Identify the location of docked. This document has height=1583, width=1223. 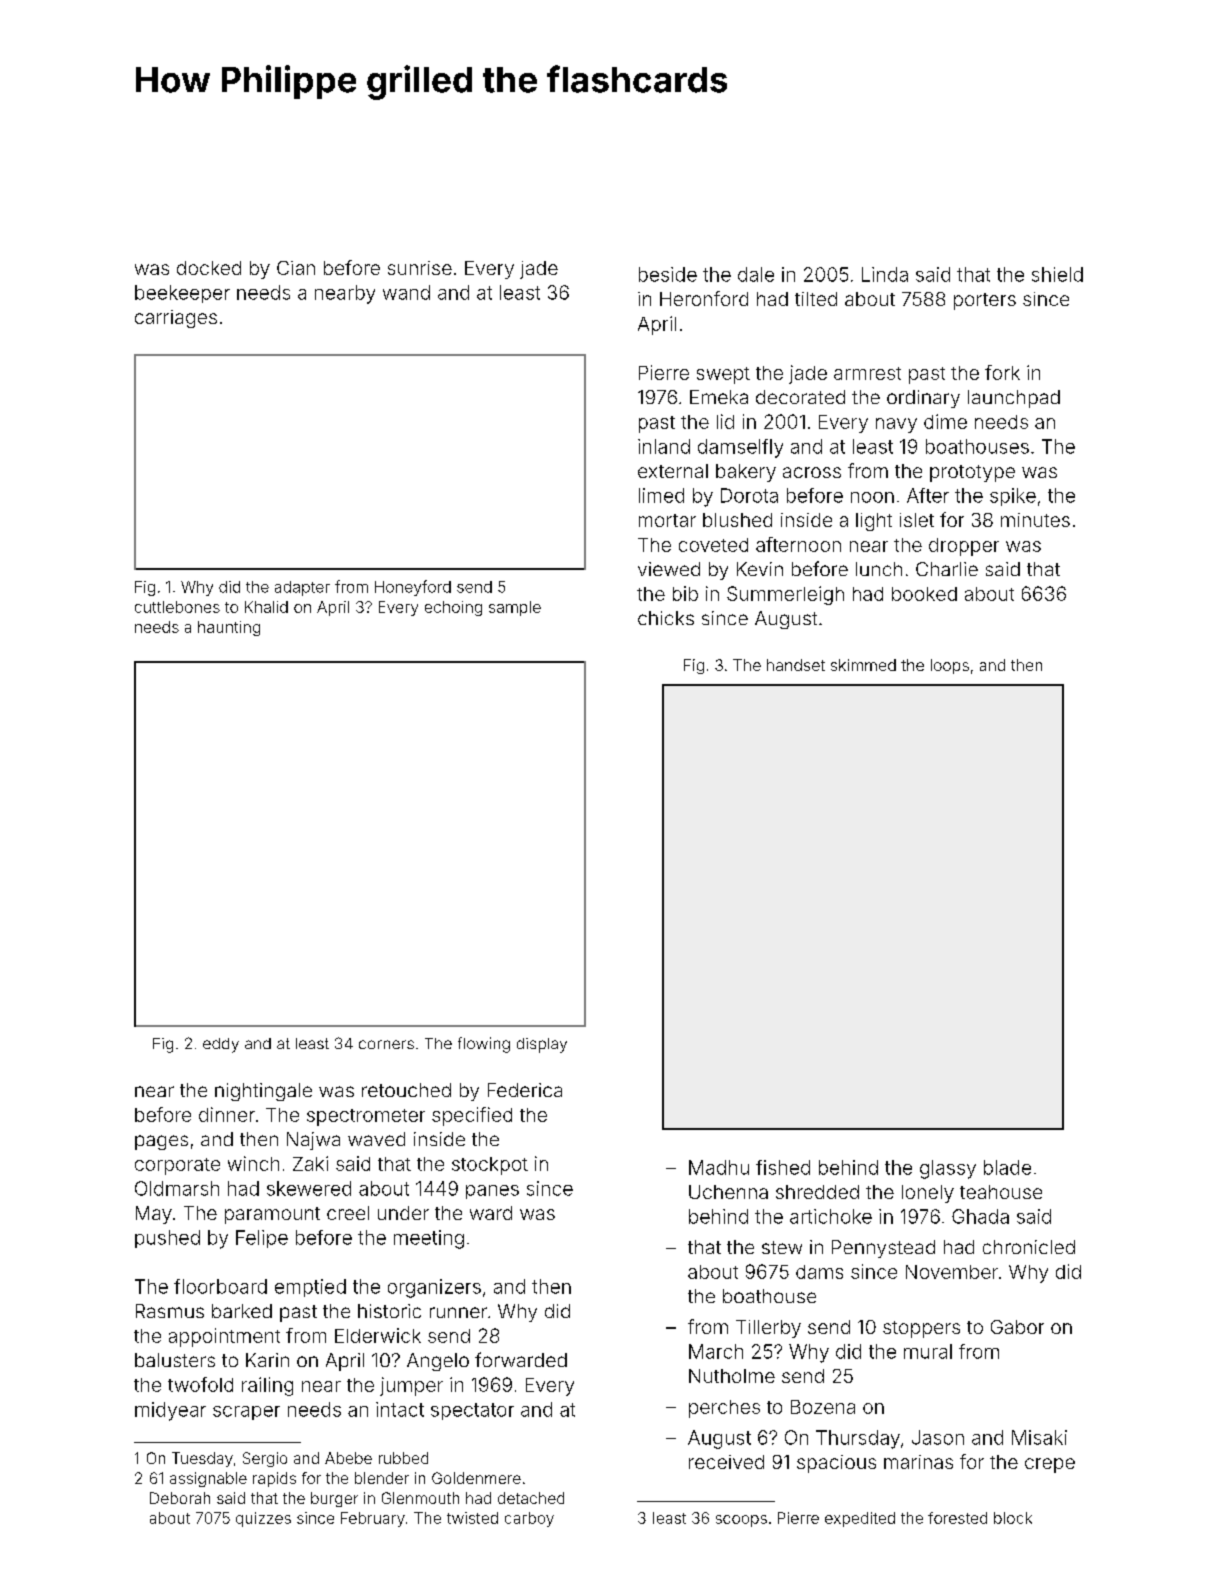
(209, 268).
